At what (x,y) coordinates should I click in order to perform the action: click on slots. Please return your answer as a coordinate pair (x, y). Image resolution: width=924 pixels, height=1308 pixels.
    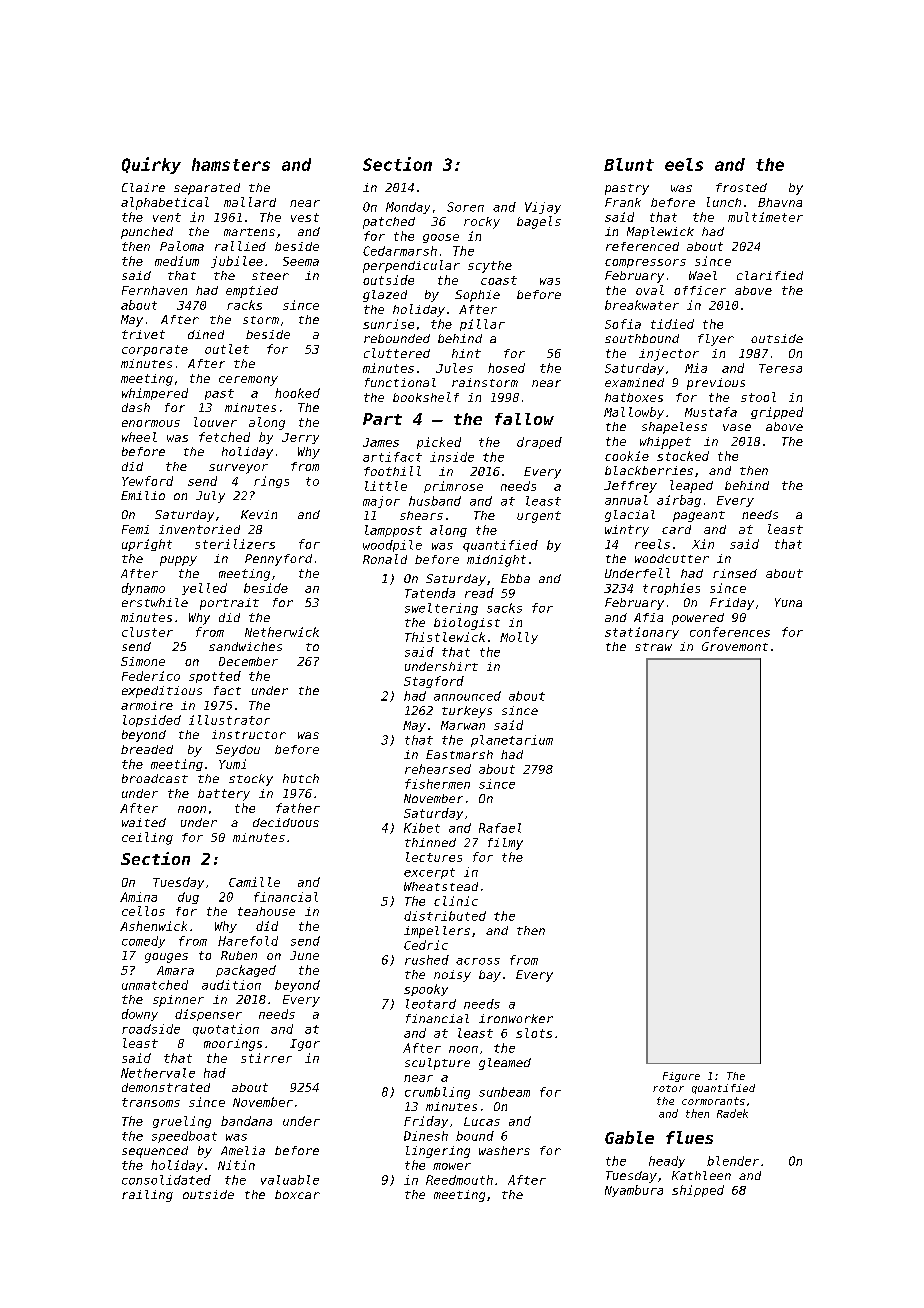
    Looking at the image, I should click on (534, 1033).
